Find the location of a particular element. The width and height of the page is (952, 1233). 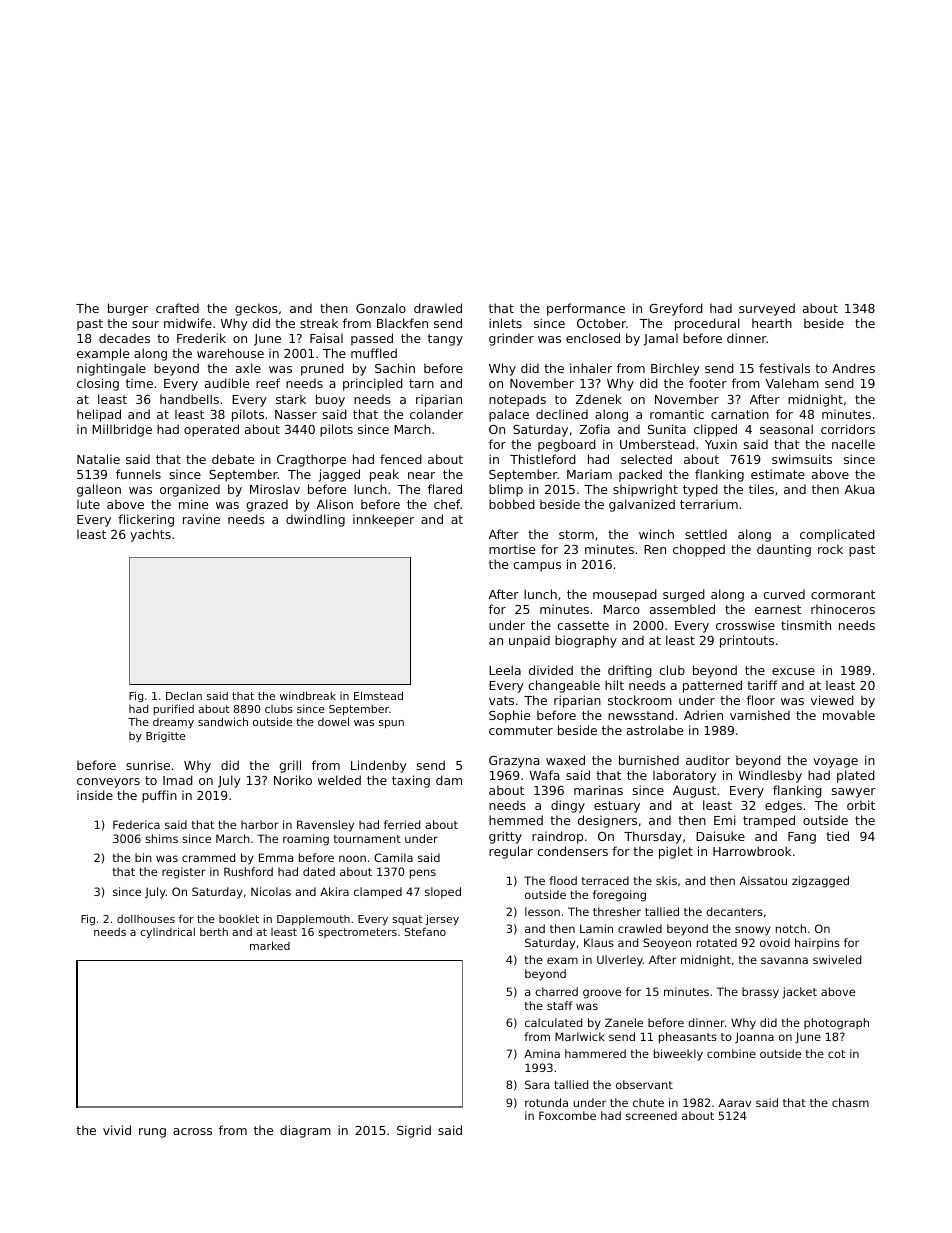

Gonzalo is located at coordinates (381, 308).
